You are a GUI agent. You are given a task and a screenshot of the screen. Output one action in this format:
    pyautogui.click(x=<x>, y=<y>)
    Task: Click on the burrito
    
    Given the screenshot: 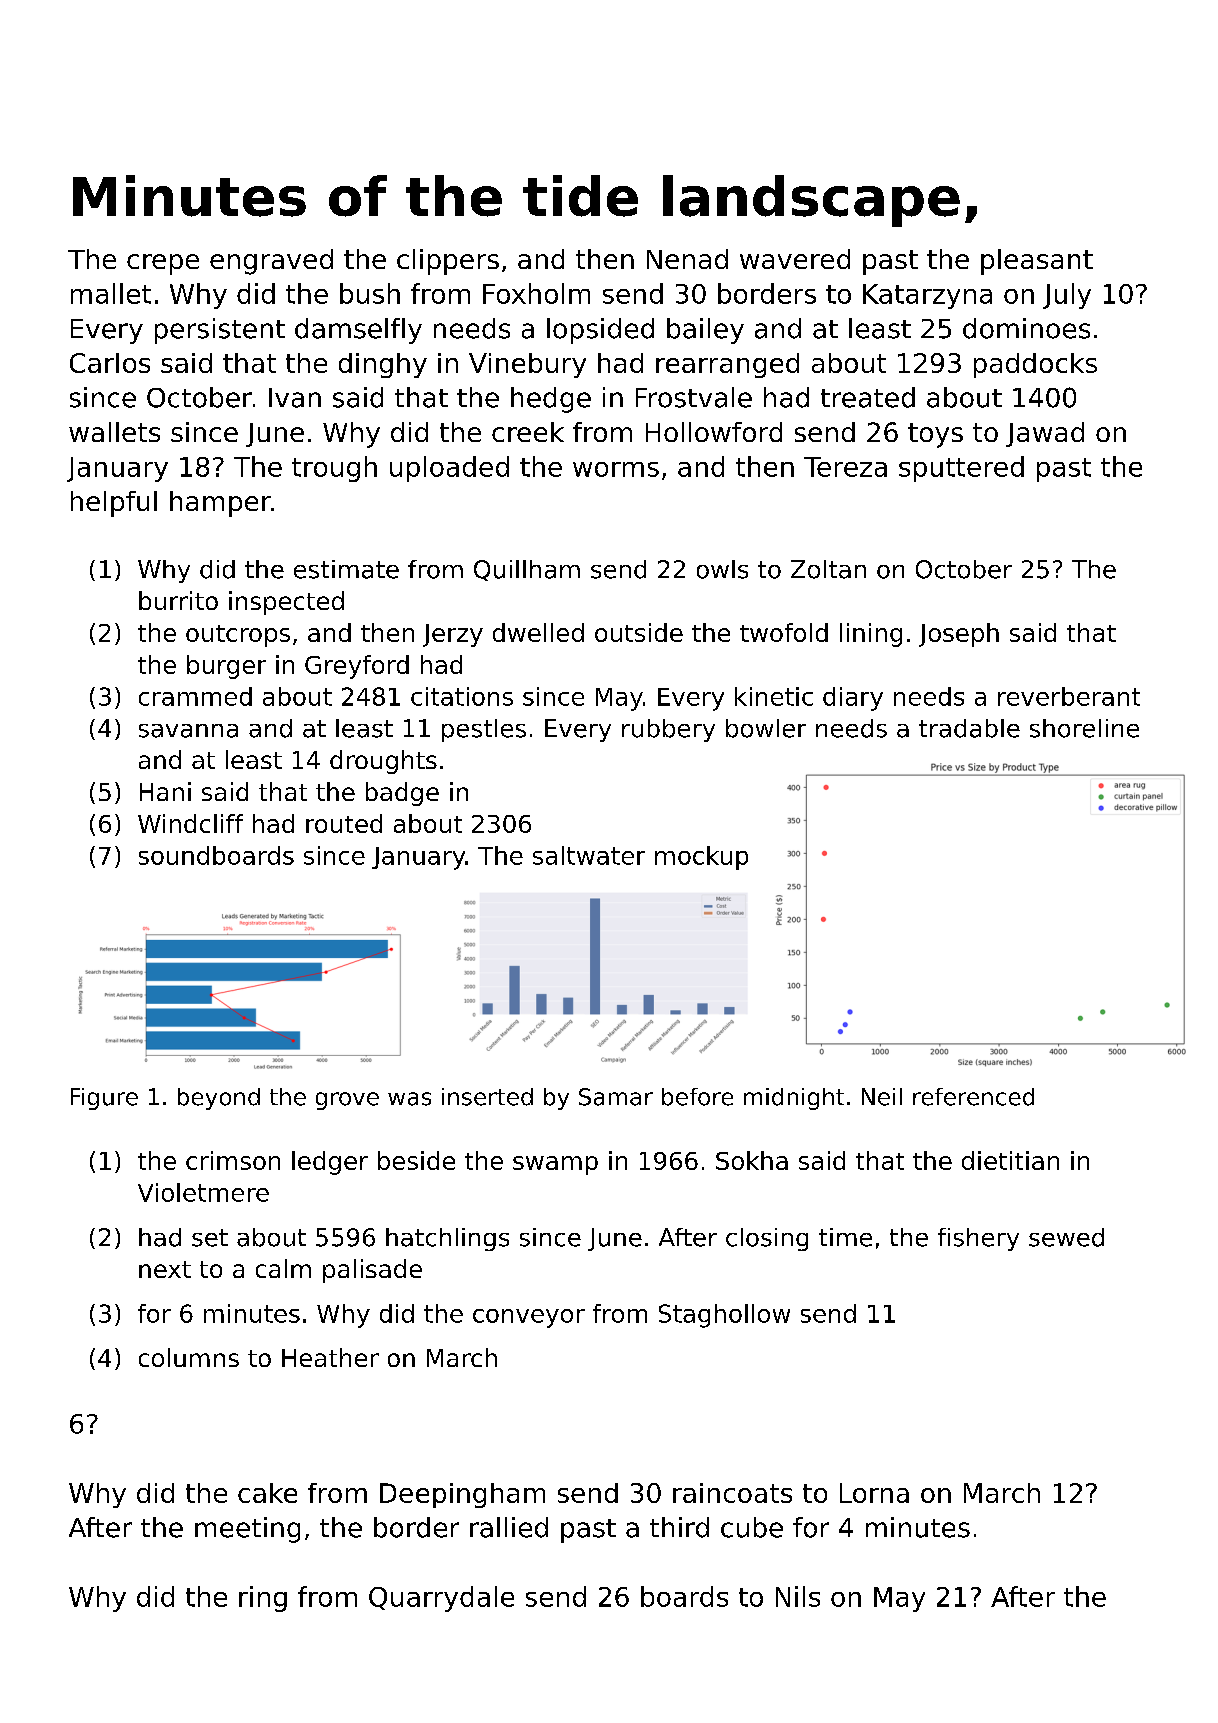 What is the action you would take?
    pyautogui.click(x=178, y=600)
